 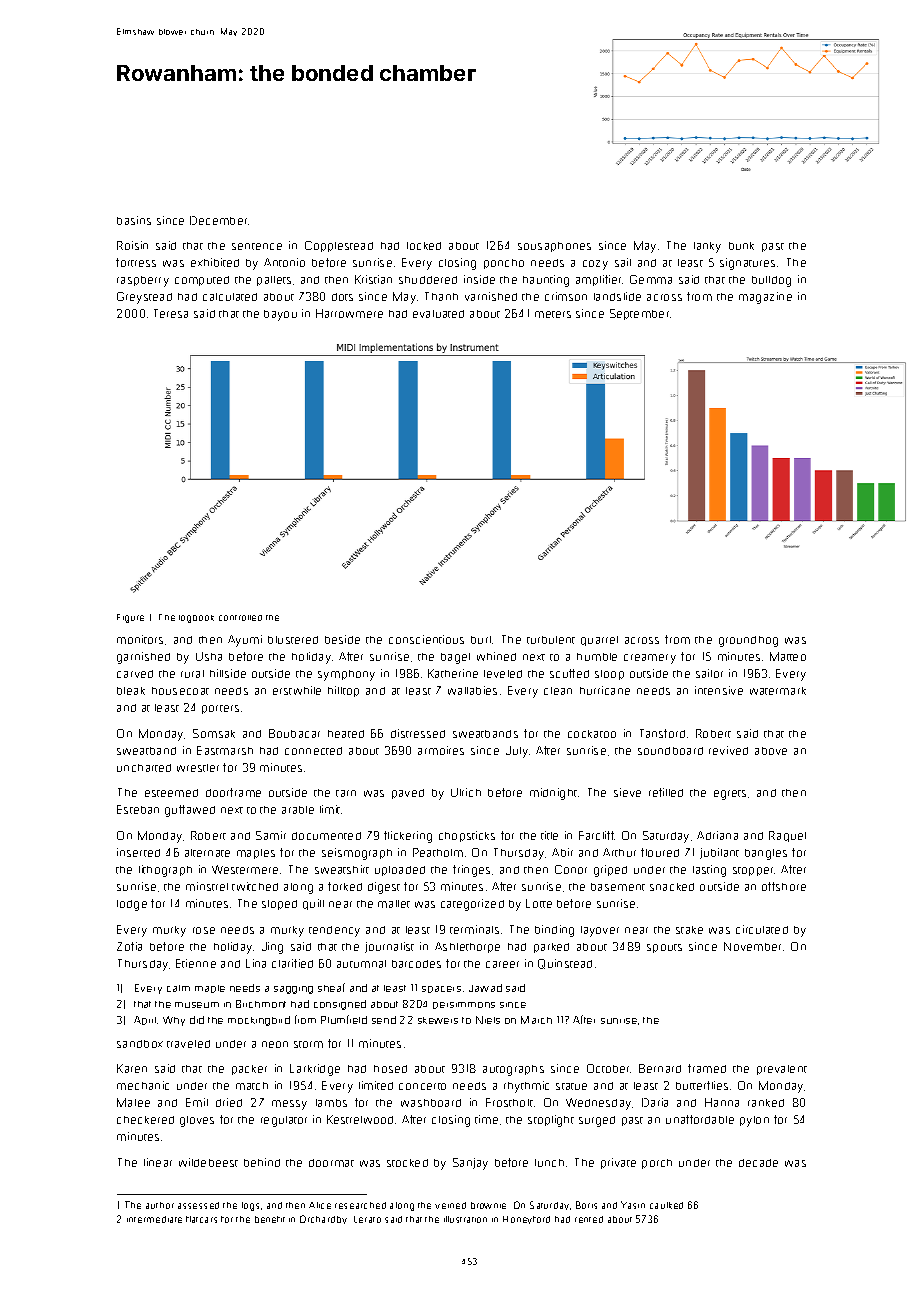 I want to click on evaluated, so click(x=438, y=314).
